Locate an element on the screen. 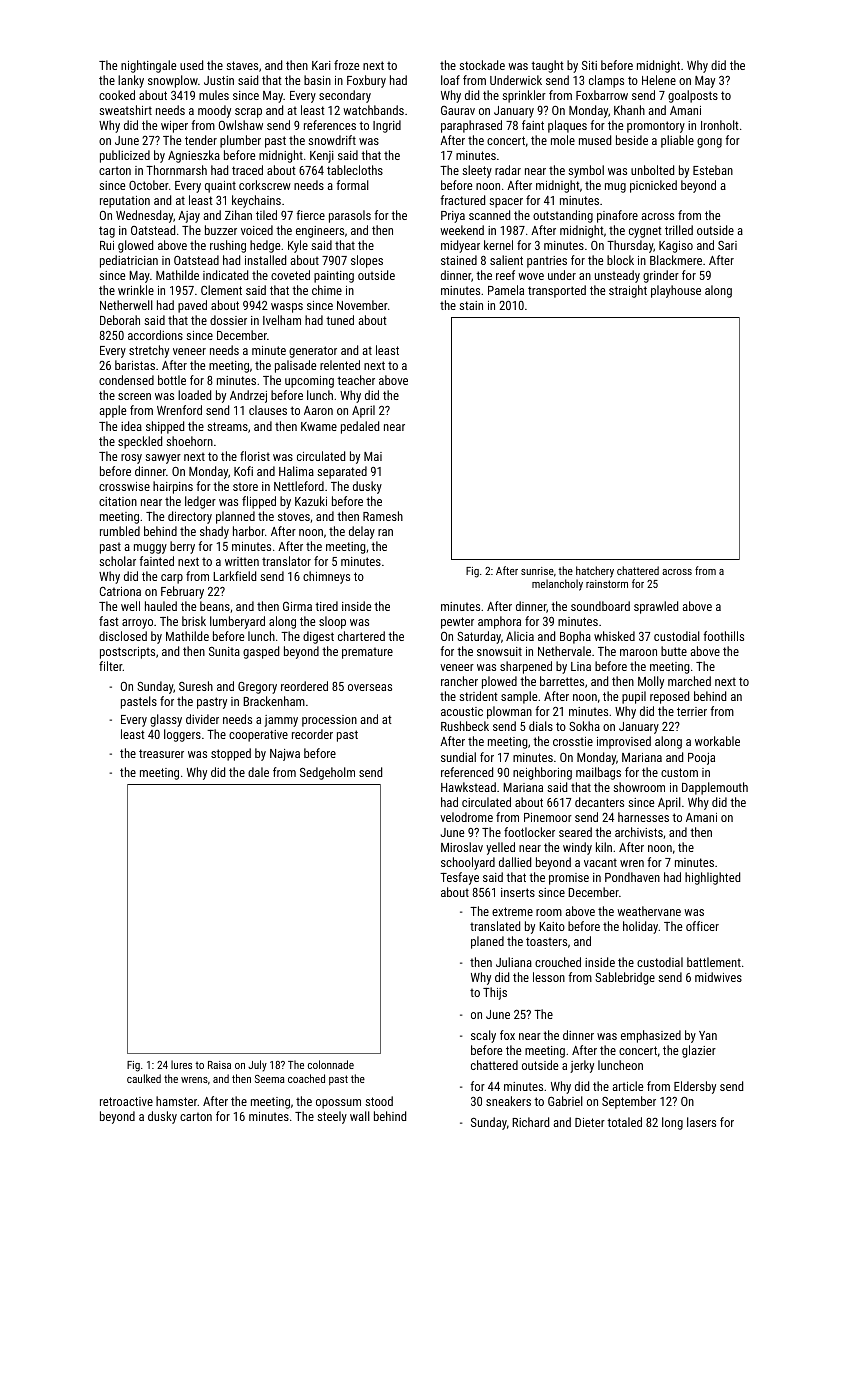  lasers is located at coordinates (701, 1122).
